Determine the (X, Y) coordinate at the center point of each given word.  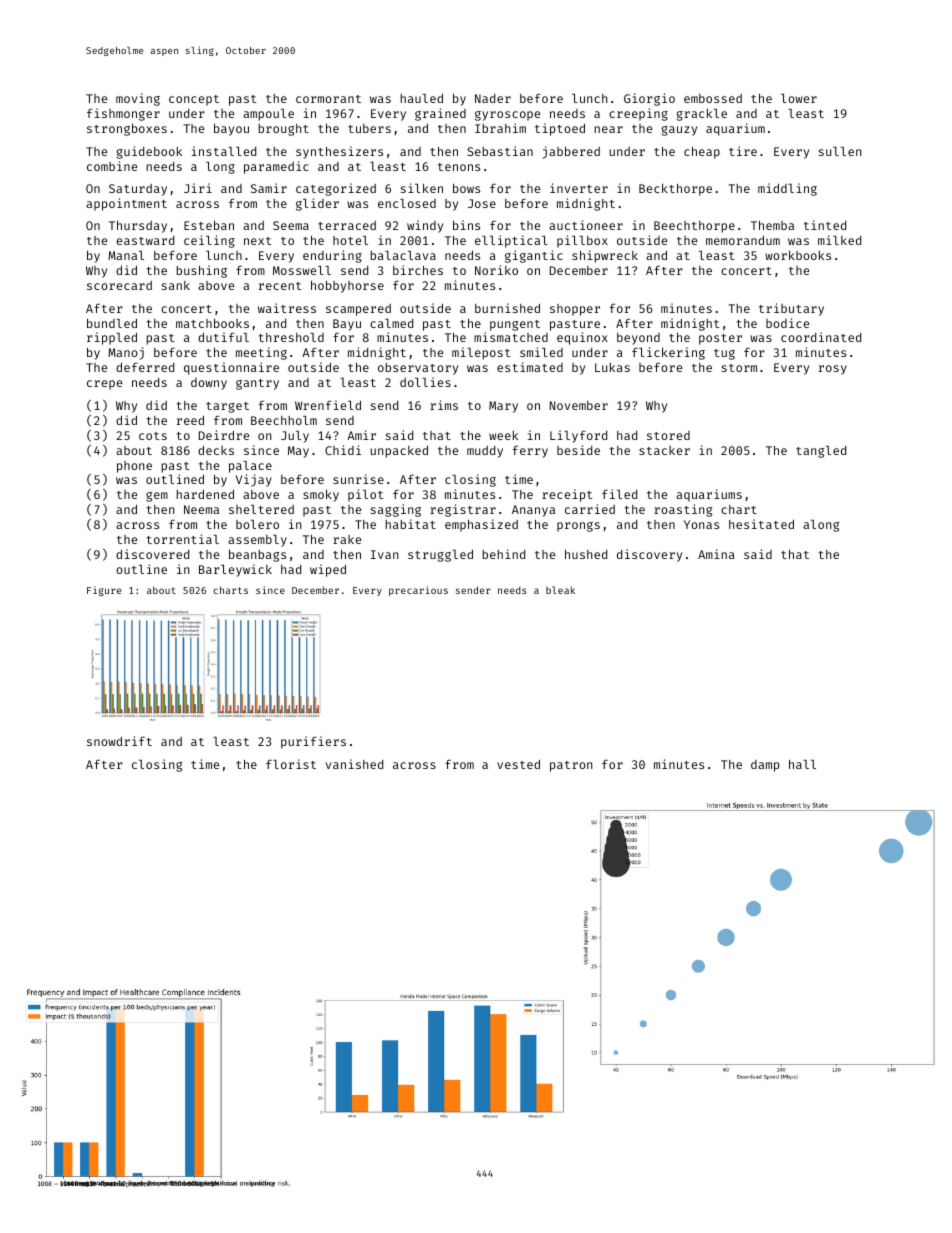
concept (194, 100)
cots (153, 436)
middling (787, 189)
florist (291, 764)
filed (619, 494)
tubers (369, 128)
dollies (425, 382)
